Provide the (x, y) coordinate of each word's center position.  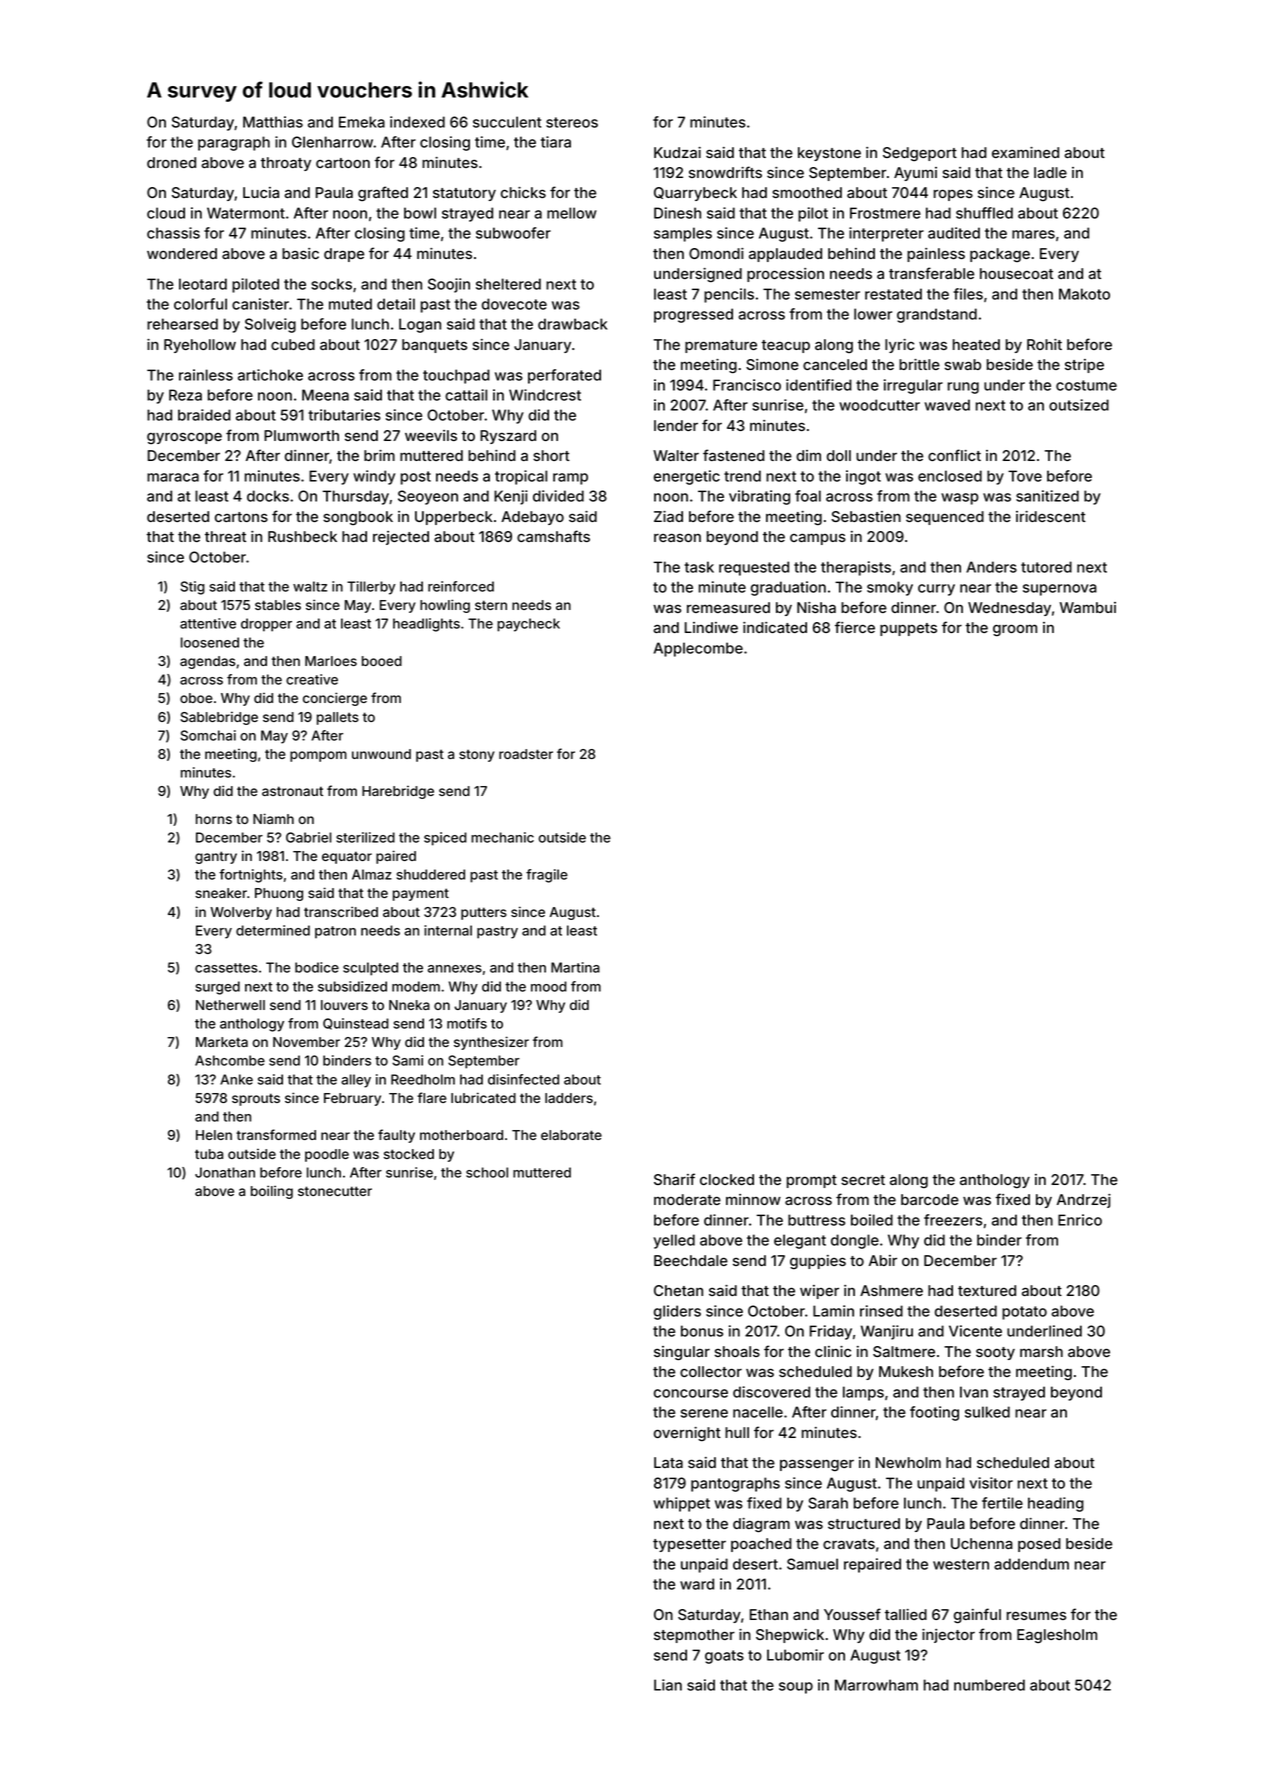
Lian (668, 1685)
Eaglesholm (1057, 1636)
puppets (908, 629)
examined (1025, 152)
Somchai (208, 735)
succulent (507, 122)
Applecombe (698, 649)
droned (171, 162)
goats (724, 1657)
